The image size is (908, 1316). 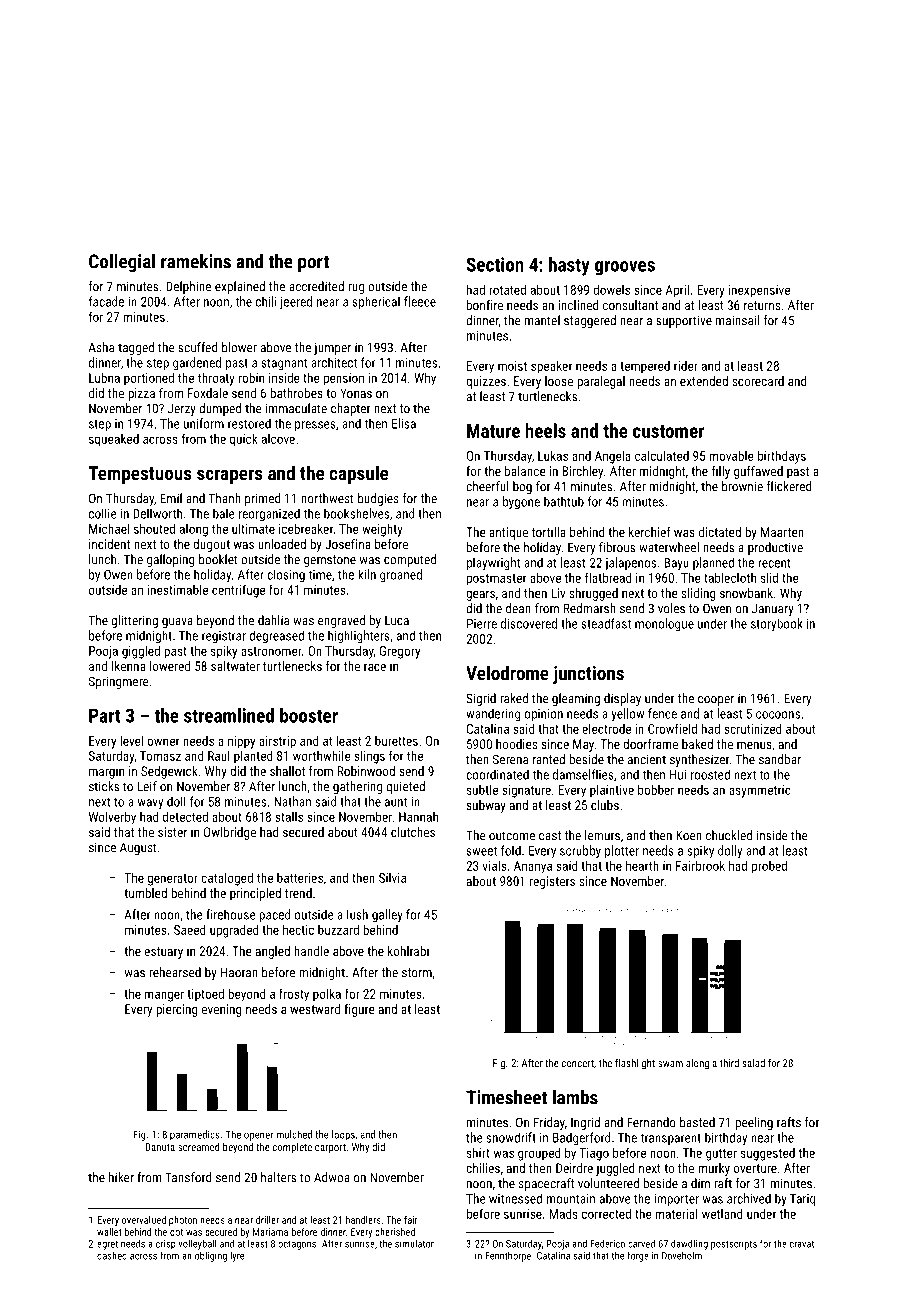 What do you see at coordinates (177, 1010) in the page?
I see `piercing` at bounding box center [177, 1010].
